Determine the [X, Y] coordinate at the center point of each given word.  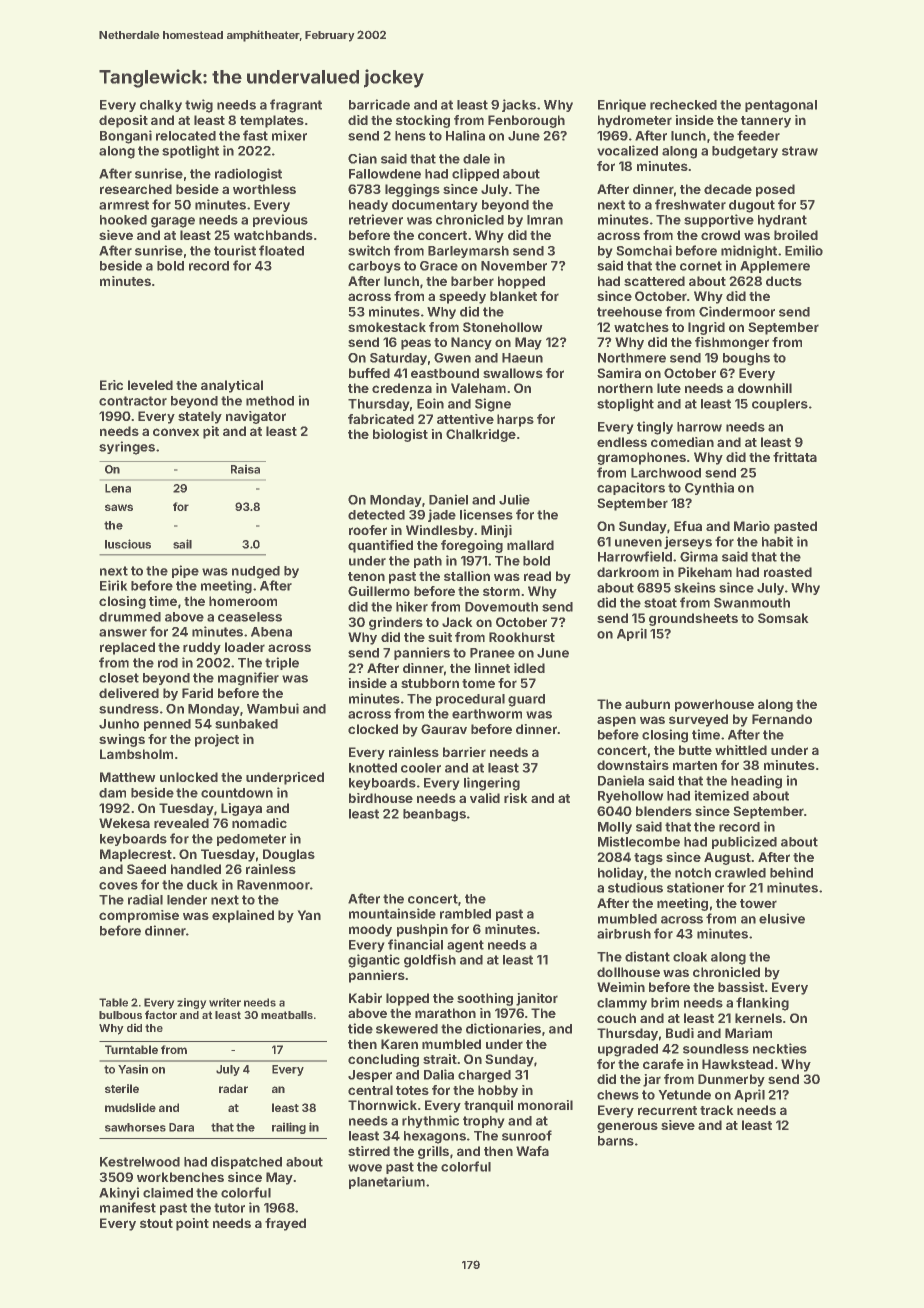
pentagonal [781, 106]
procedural [470, 700]
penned [167, 725]
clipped [475, 174]
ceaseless [250, 617]
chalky [161, 106]
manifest [128, 1207]
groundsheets [693, 619]
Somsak [783, 618]
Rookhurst [522, 637]
